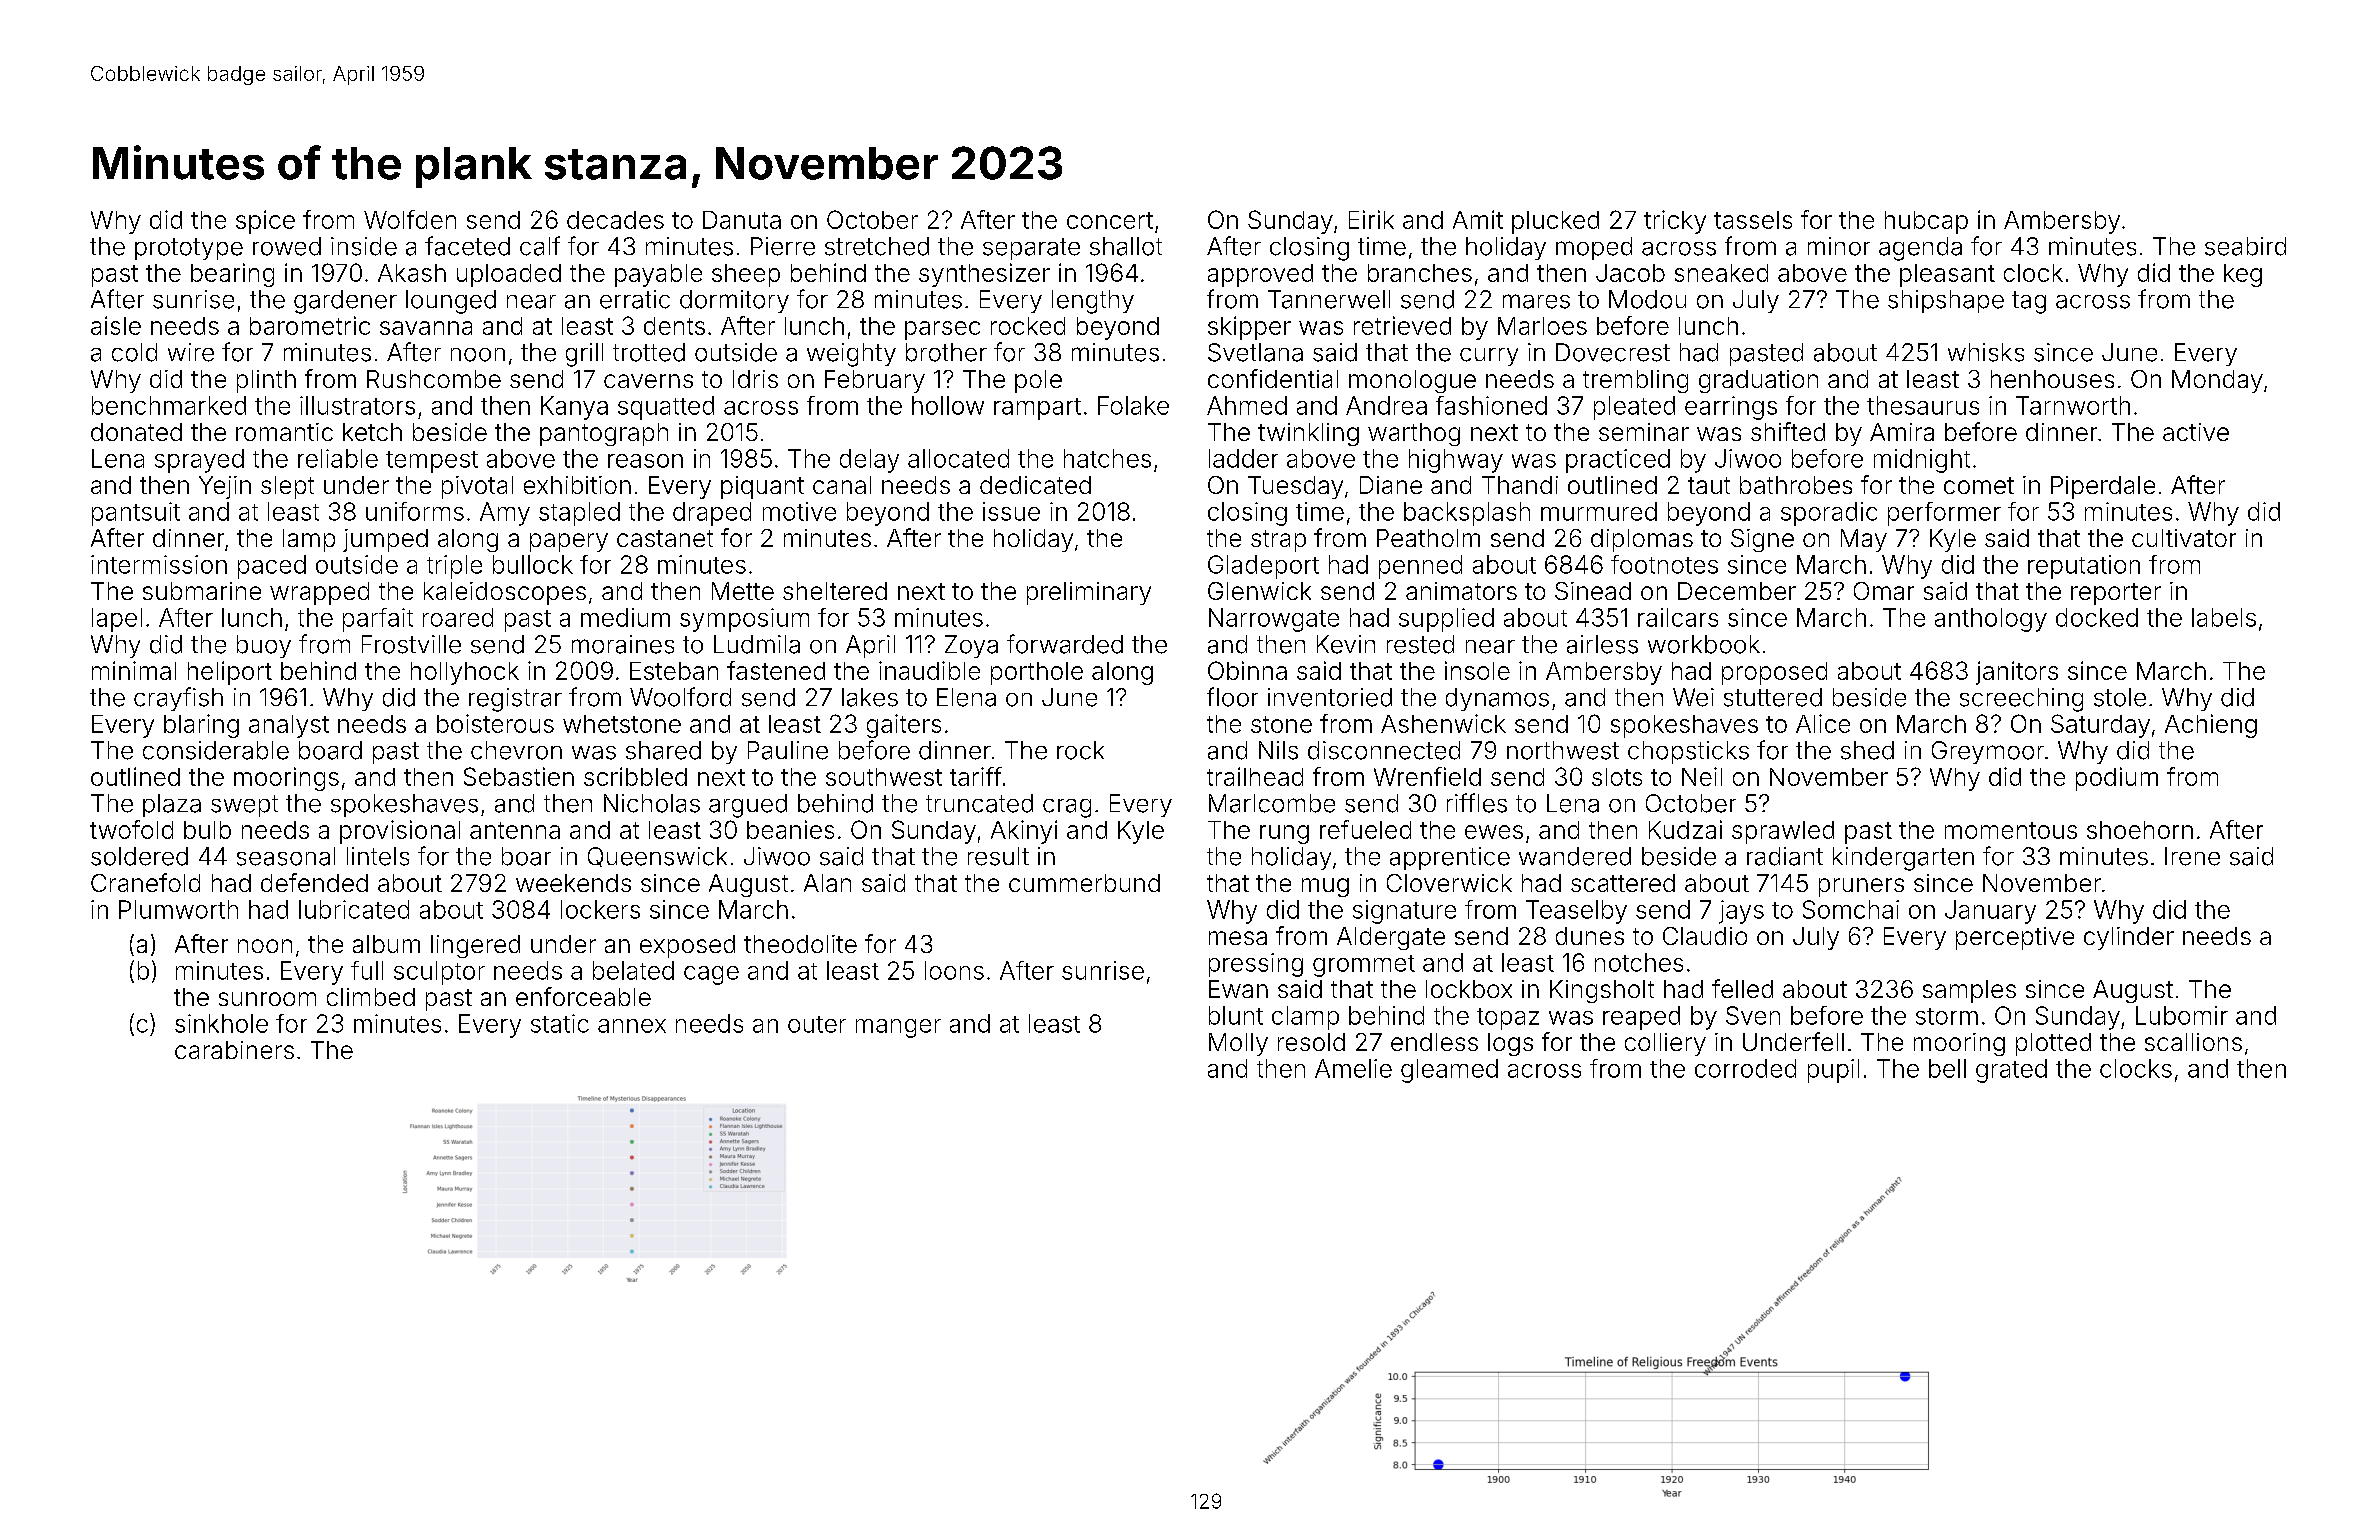 The image size is (2380, 1540). What do you see at coordinates (870, 697) in the page?
I see `lakes` at bounding box center [870, 697].
